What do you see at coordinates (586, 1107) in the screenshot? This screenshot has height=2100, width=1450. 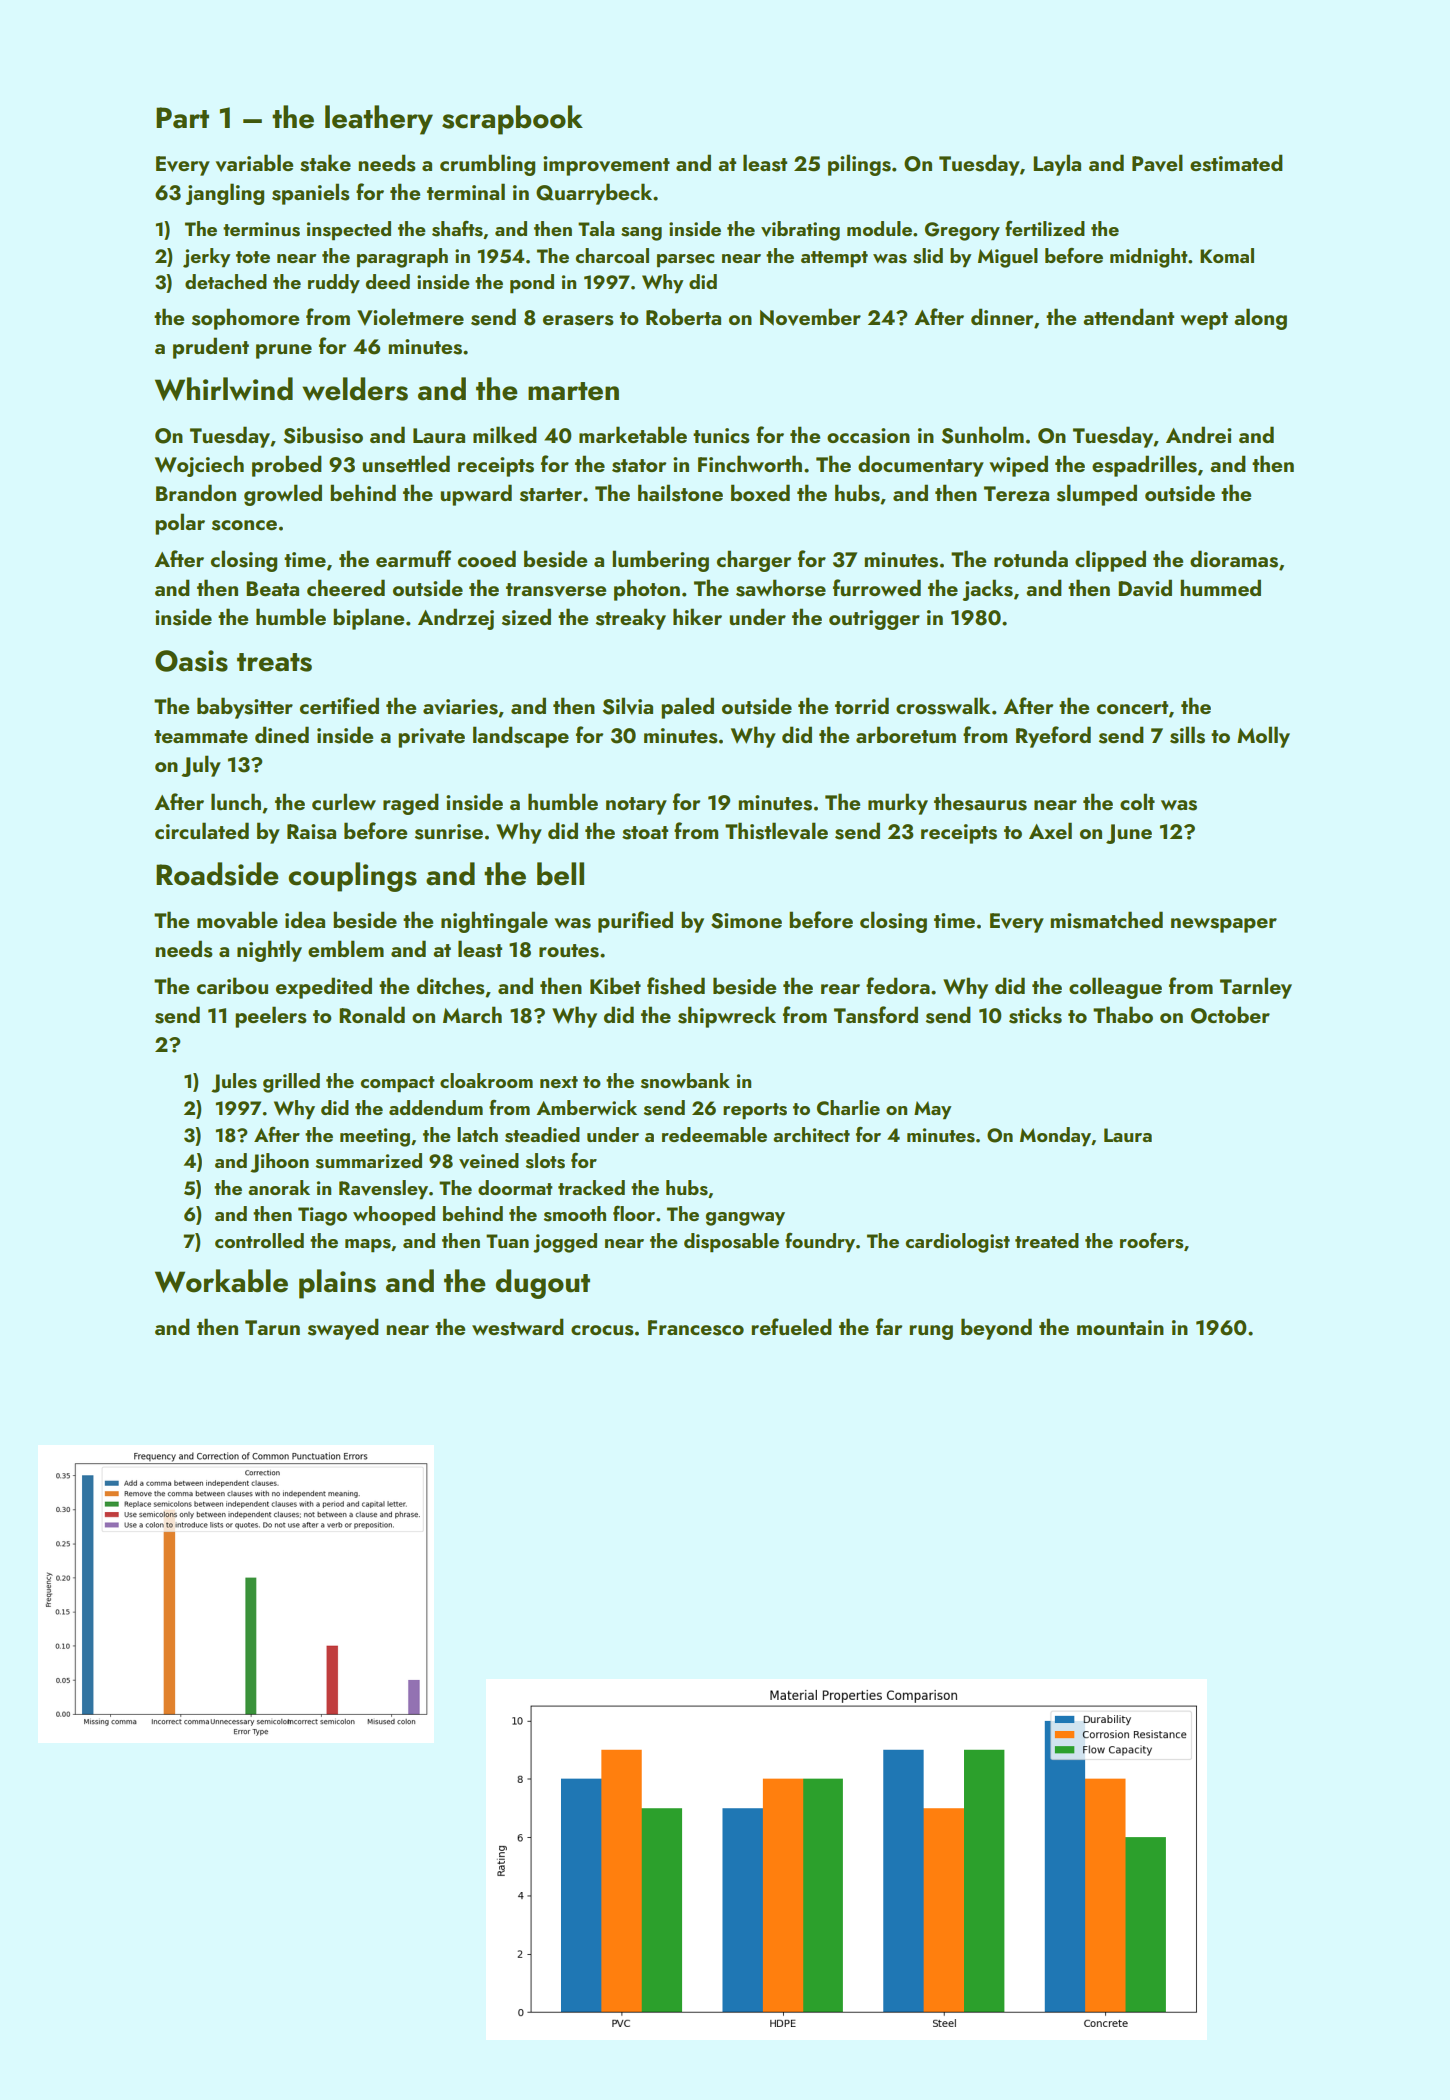 I see `Amberwick` at bounding box center [586, 1107].
